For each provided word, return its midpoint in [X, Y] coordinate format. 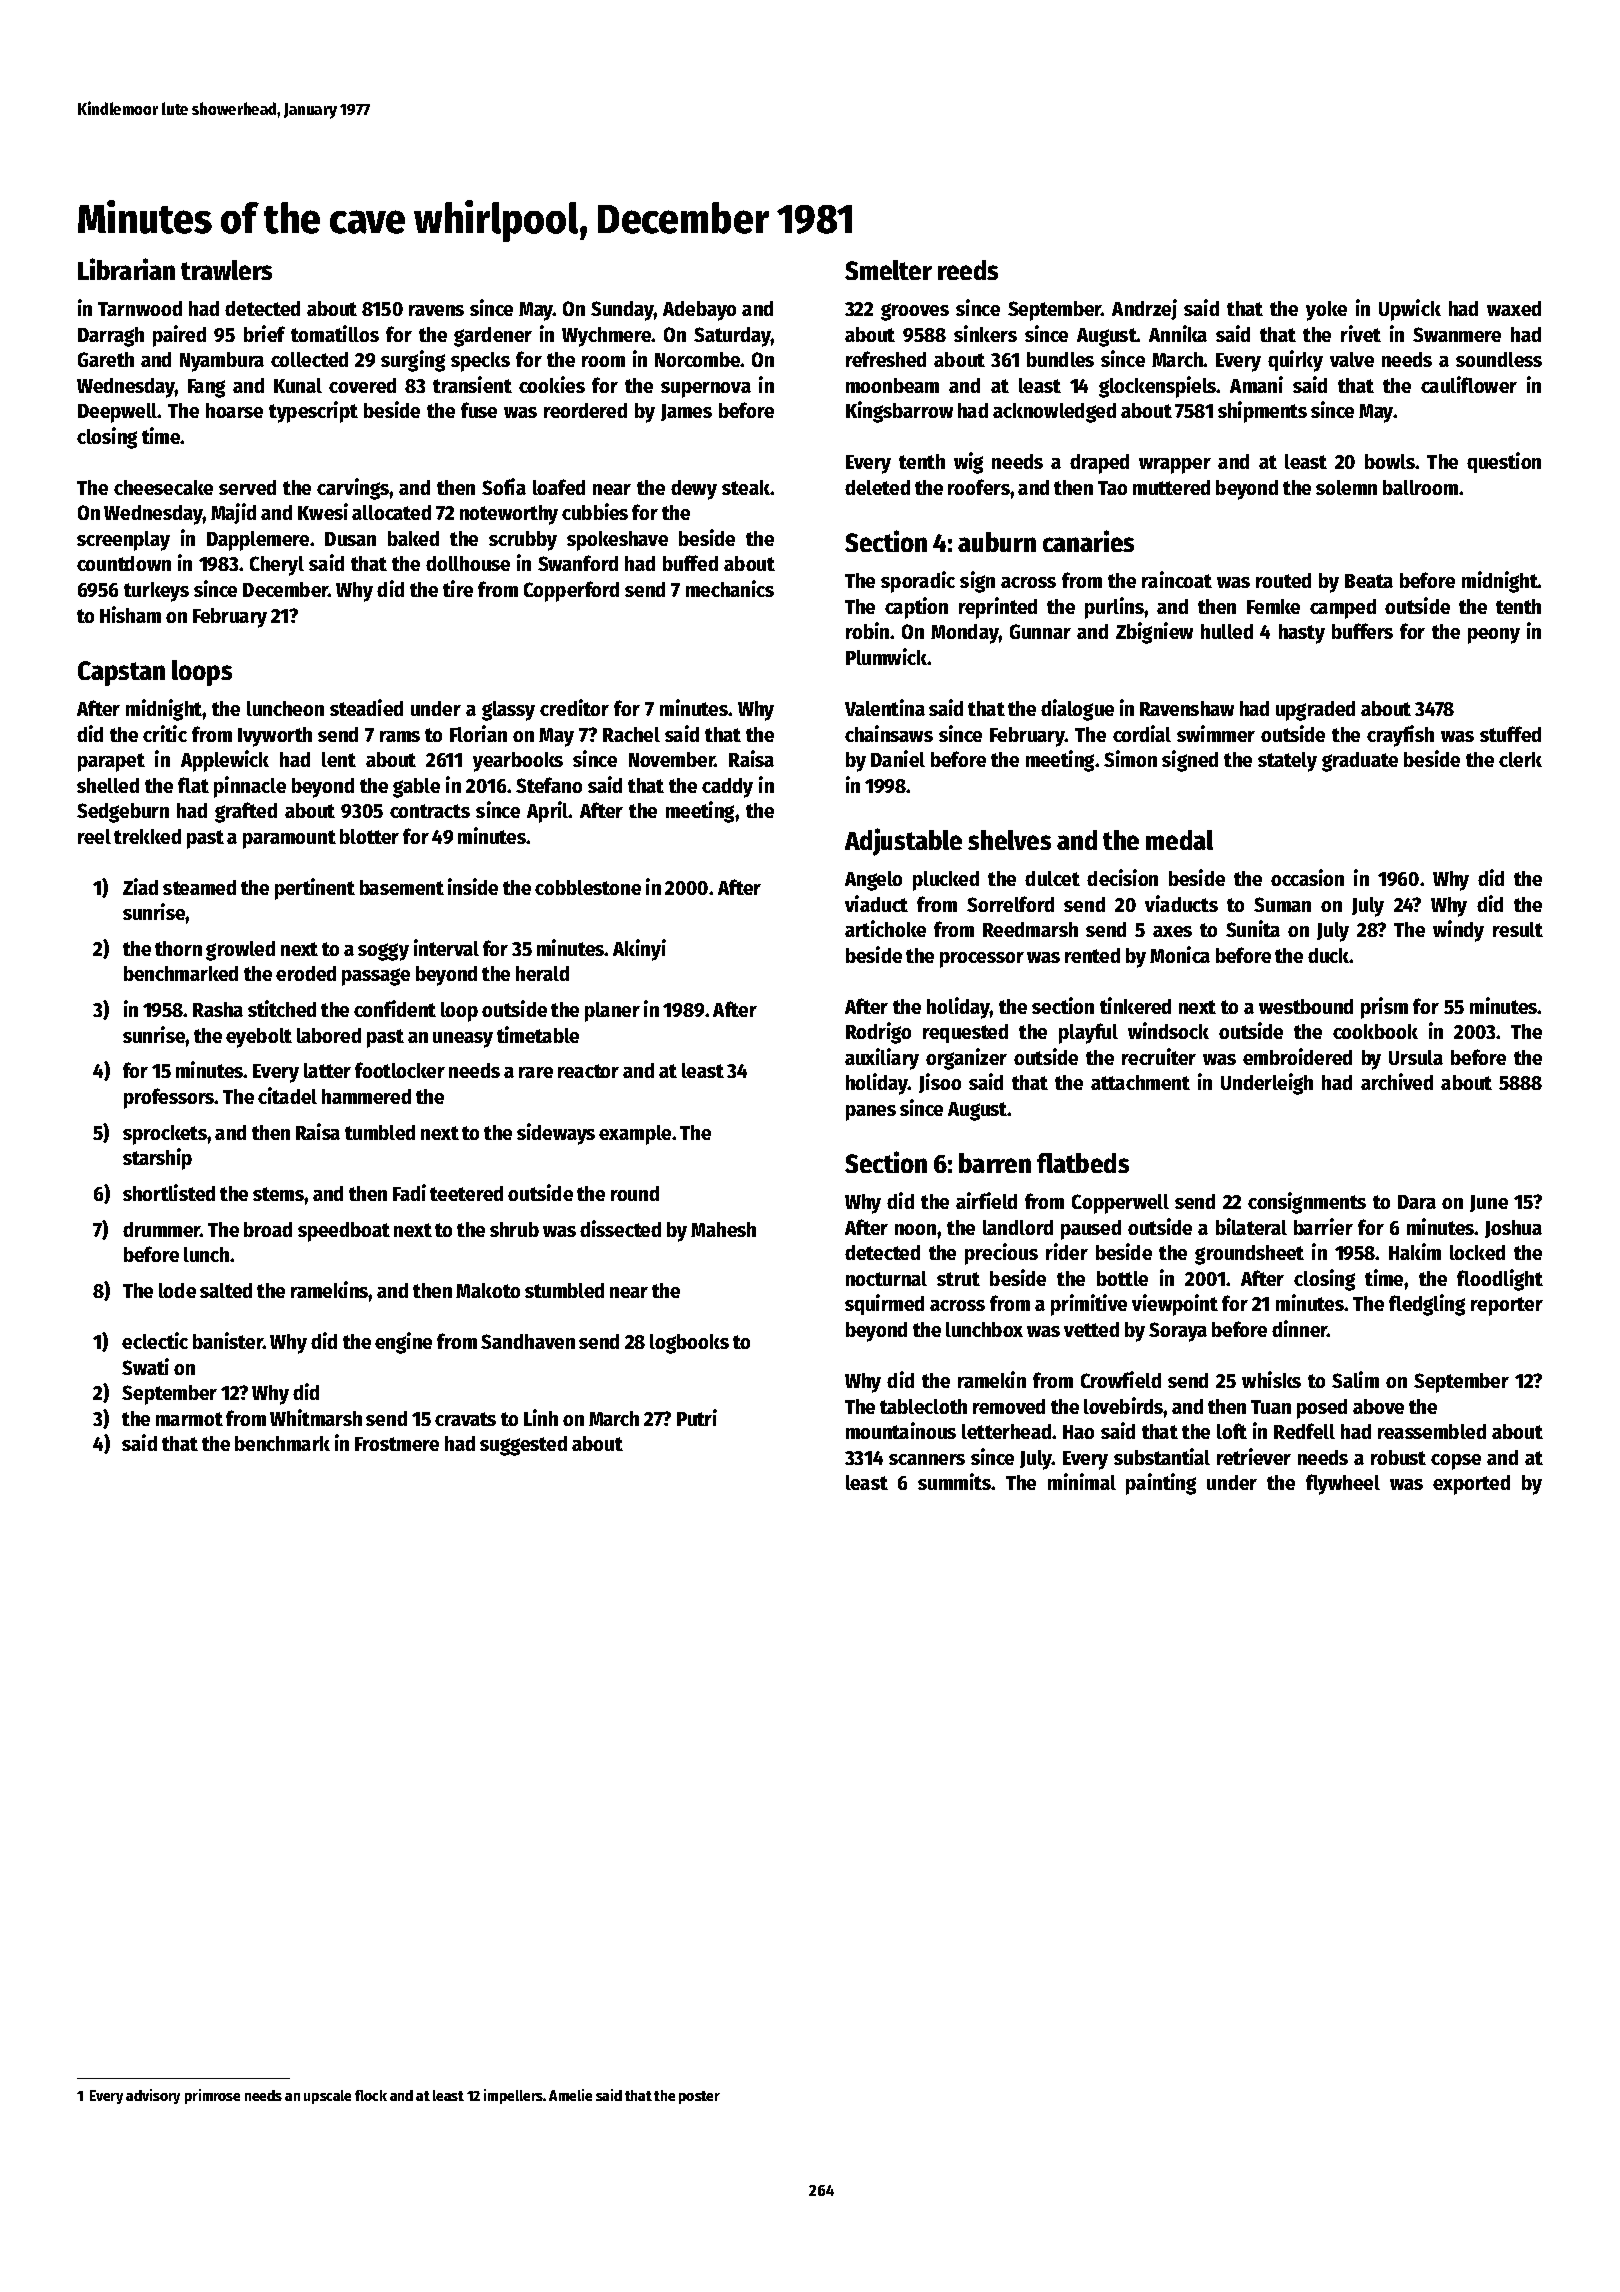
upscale [327, 2097]
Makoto [488, 1290]
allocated [391, 512]
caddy [727, 788]
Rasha [218, 1009]
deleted [877, 487]
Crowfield [1121, 1379]
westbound [1306, 1006]
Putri [697, 1417]
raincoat [1177, 579]
